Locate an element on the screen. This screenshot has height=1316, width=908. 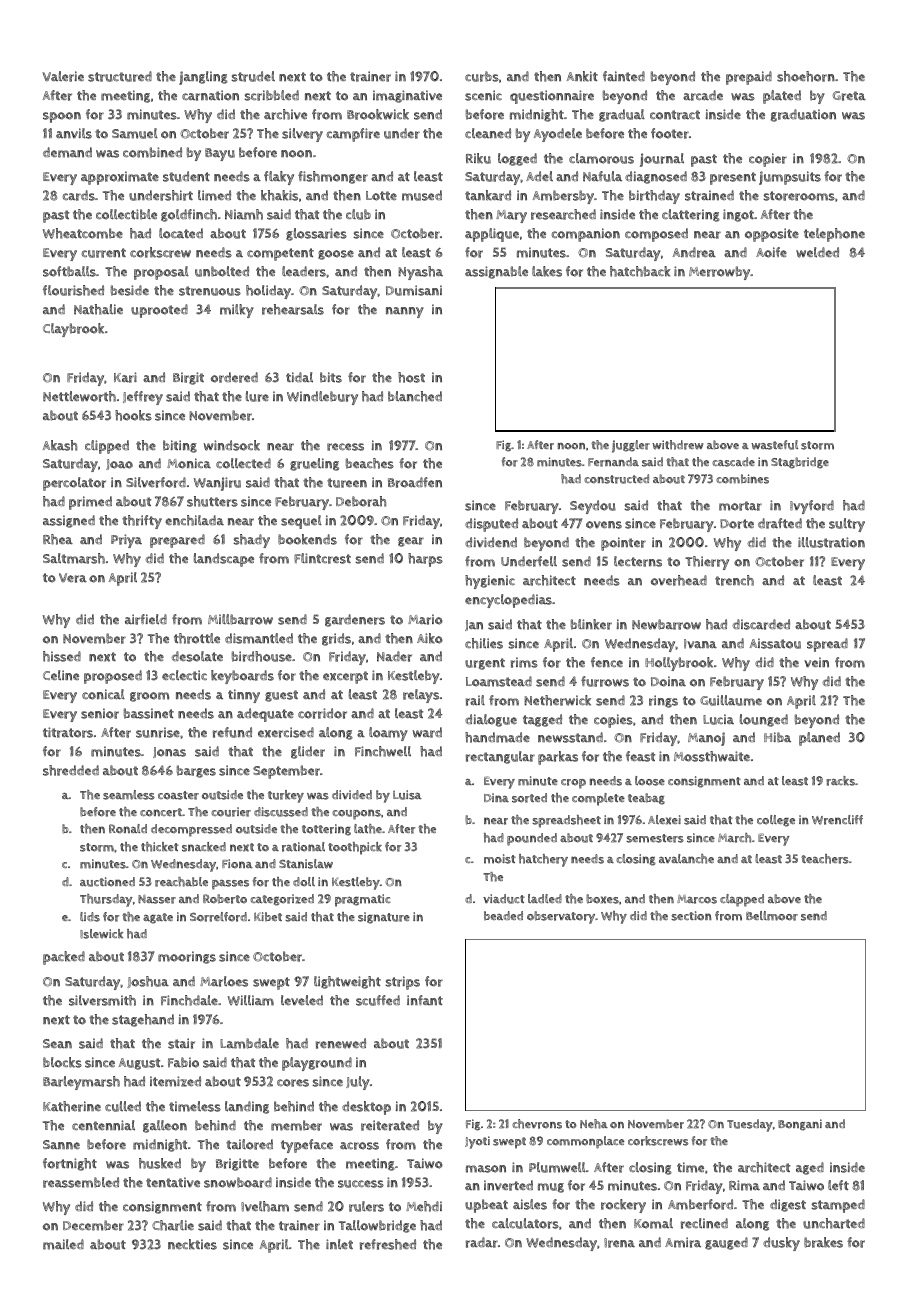
shoehorn is located at coordinates (806, 76).
